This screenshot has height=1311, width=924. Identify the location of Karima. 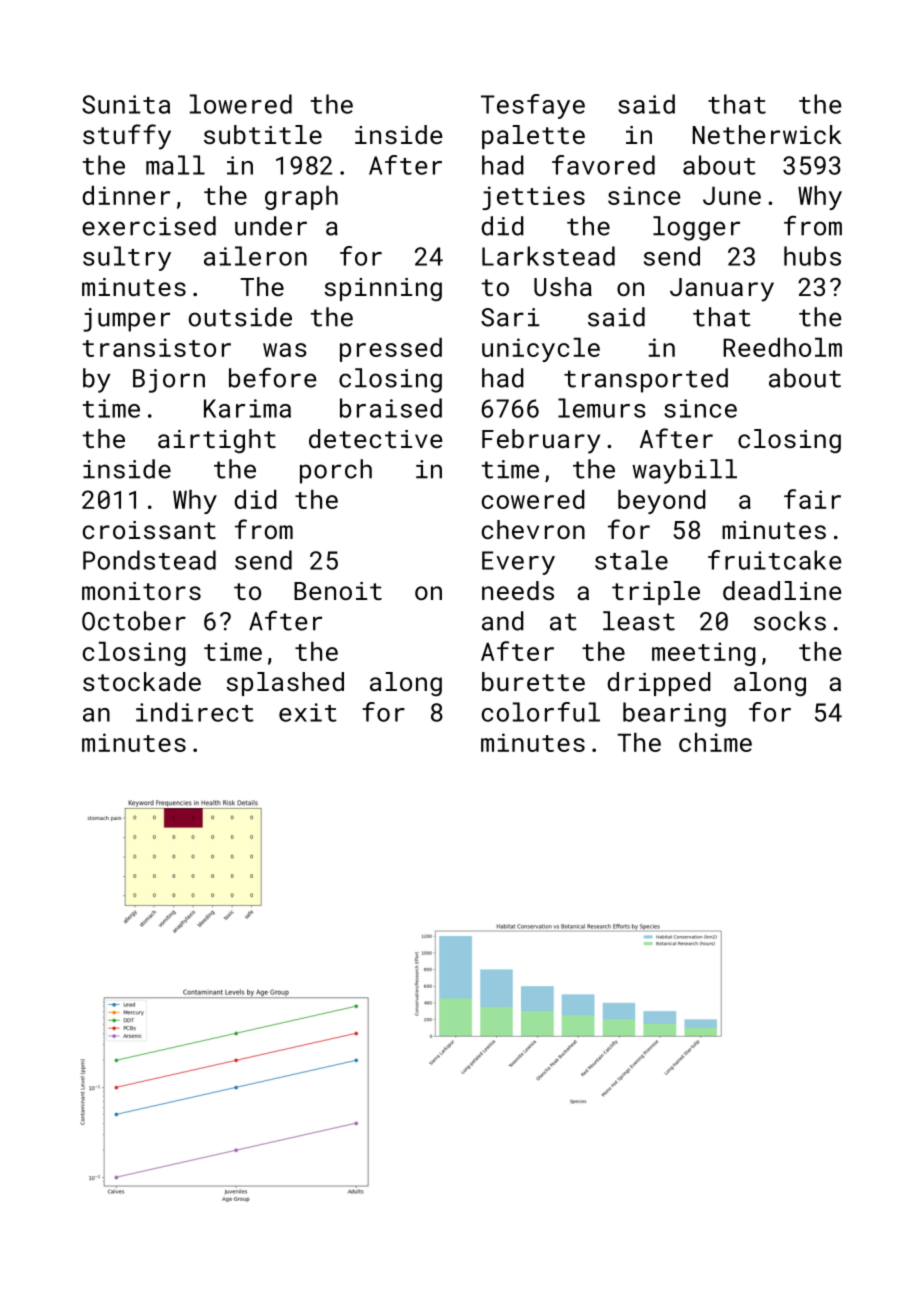
(247, 408).
